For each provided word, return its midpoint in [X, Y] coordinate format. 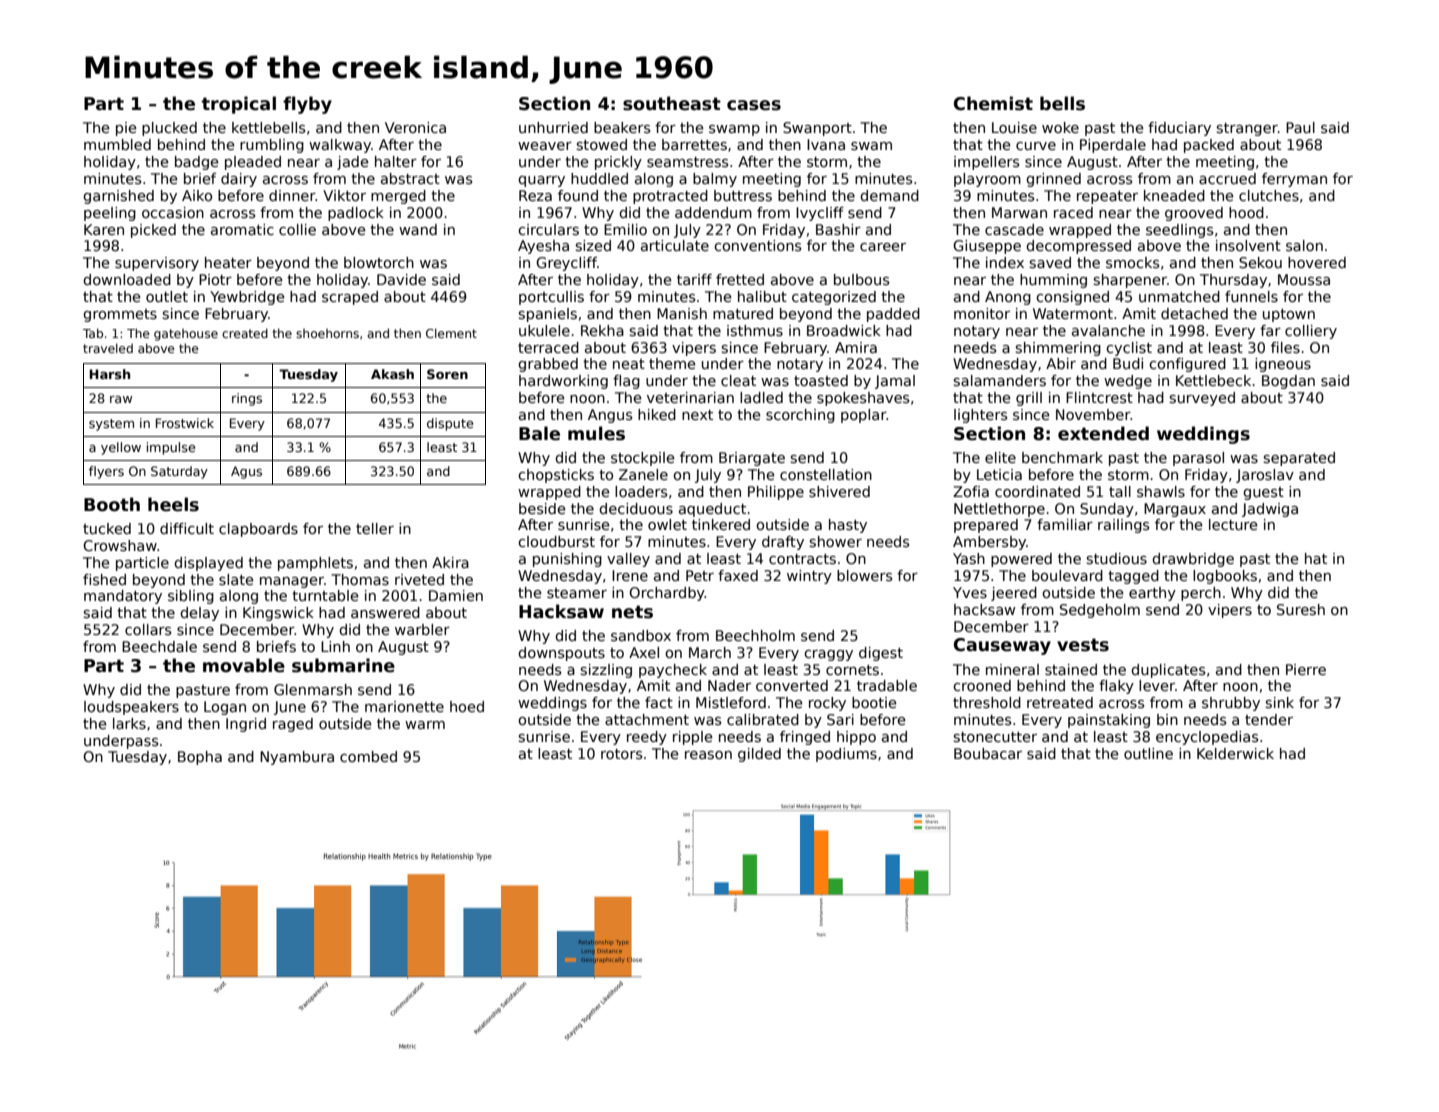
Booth [112, 504]
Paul [1300, 127]
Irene [630, 575]
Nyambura [297, 758]
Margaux [1175, 510]
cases [754, 105]
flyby [307, 105]
